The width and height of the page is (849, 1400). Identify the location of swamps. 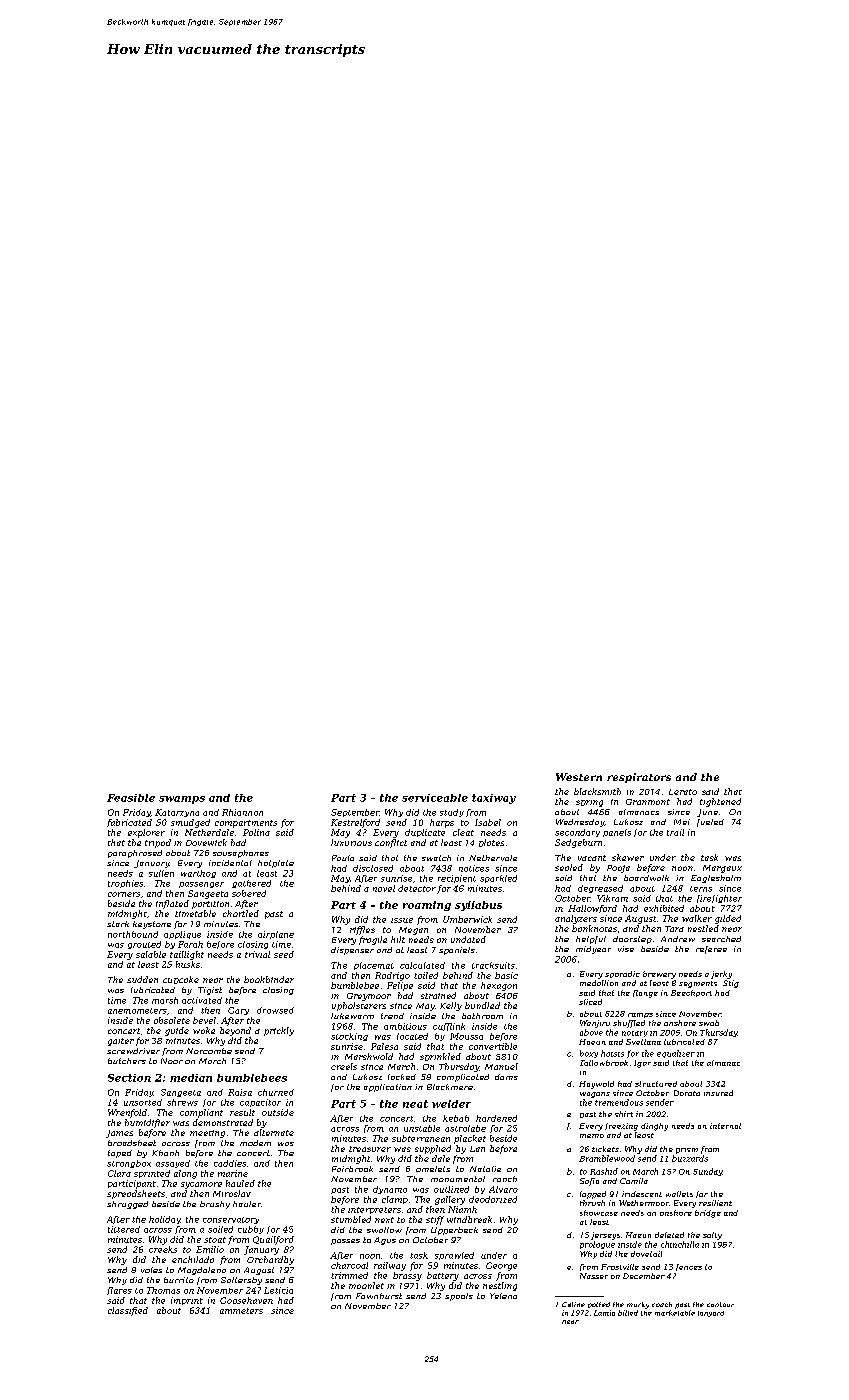
(182, 800).
